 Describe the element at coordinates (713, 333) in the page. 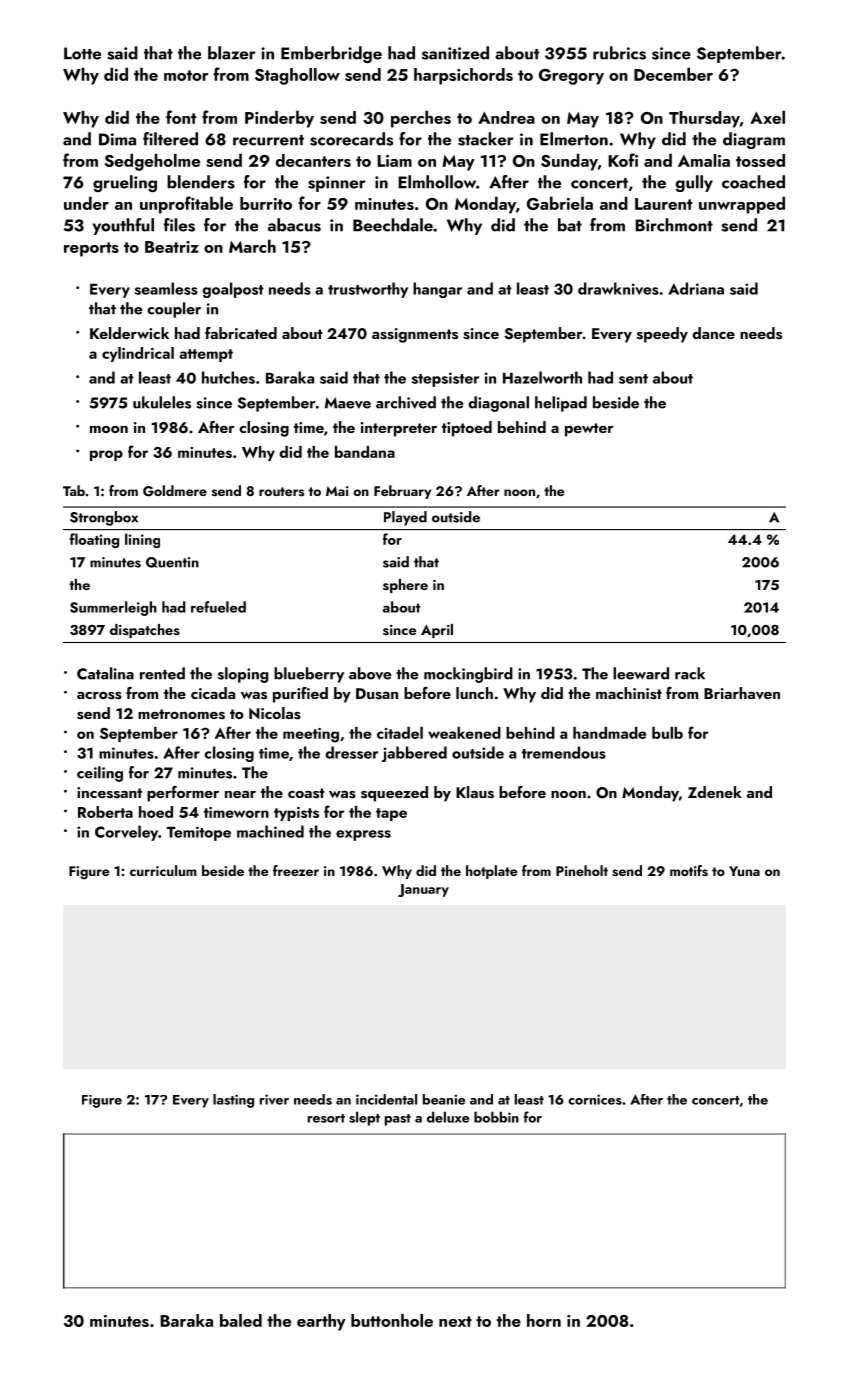

I see `dance` at that location.
